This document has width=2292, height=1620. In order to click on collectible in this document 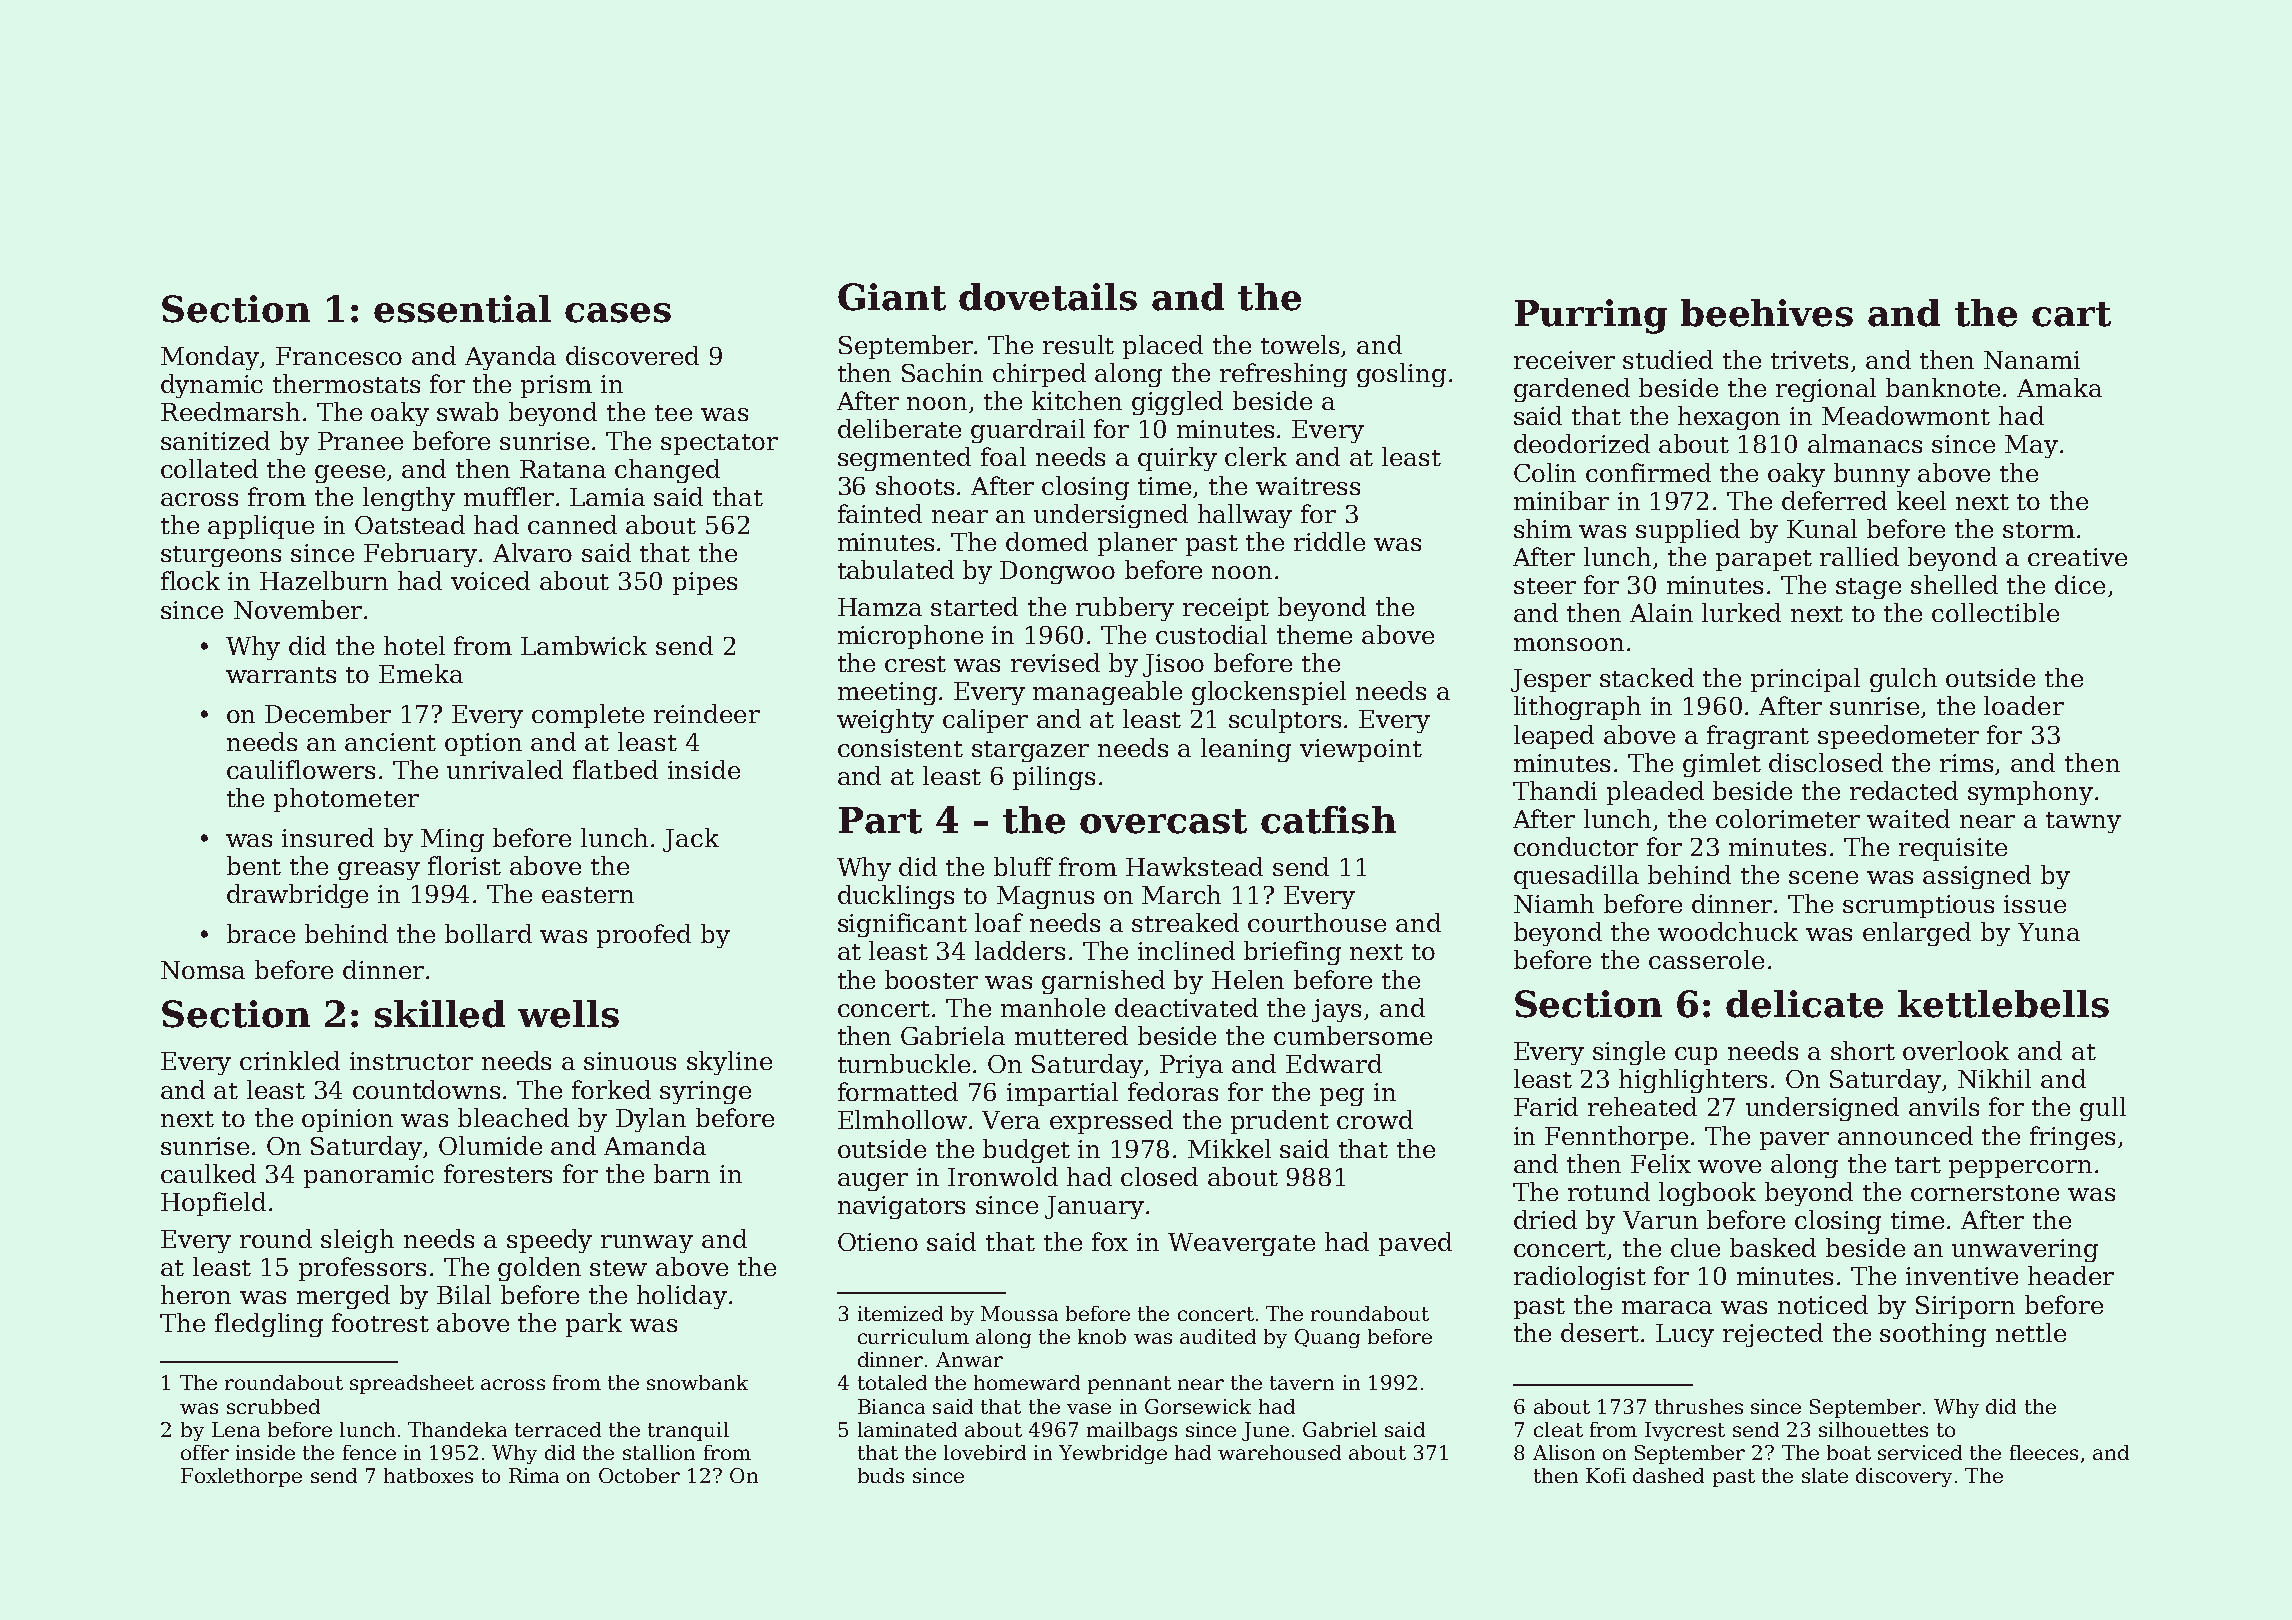, I will do `click(1995, 612)`.
